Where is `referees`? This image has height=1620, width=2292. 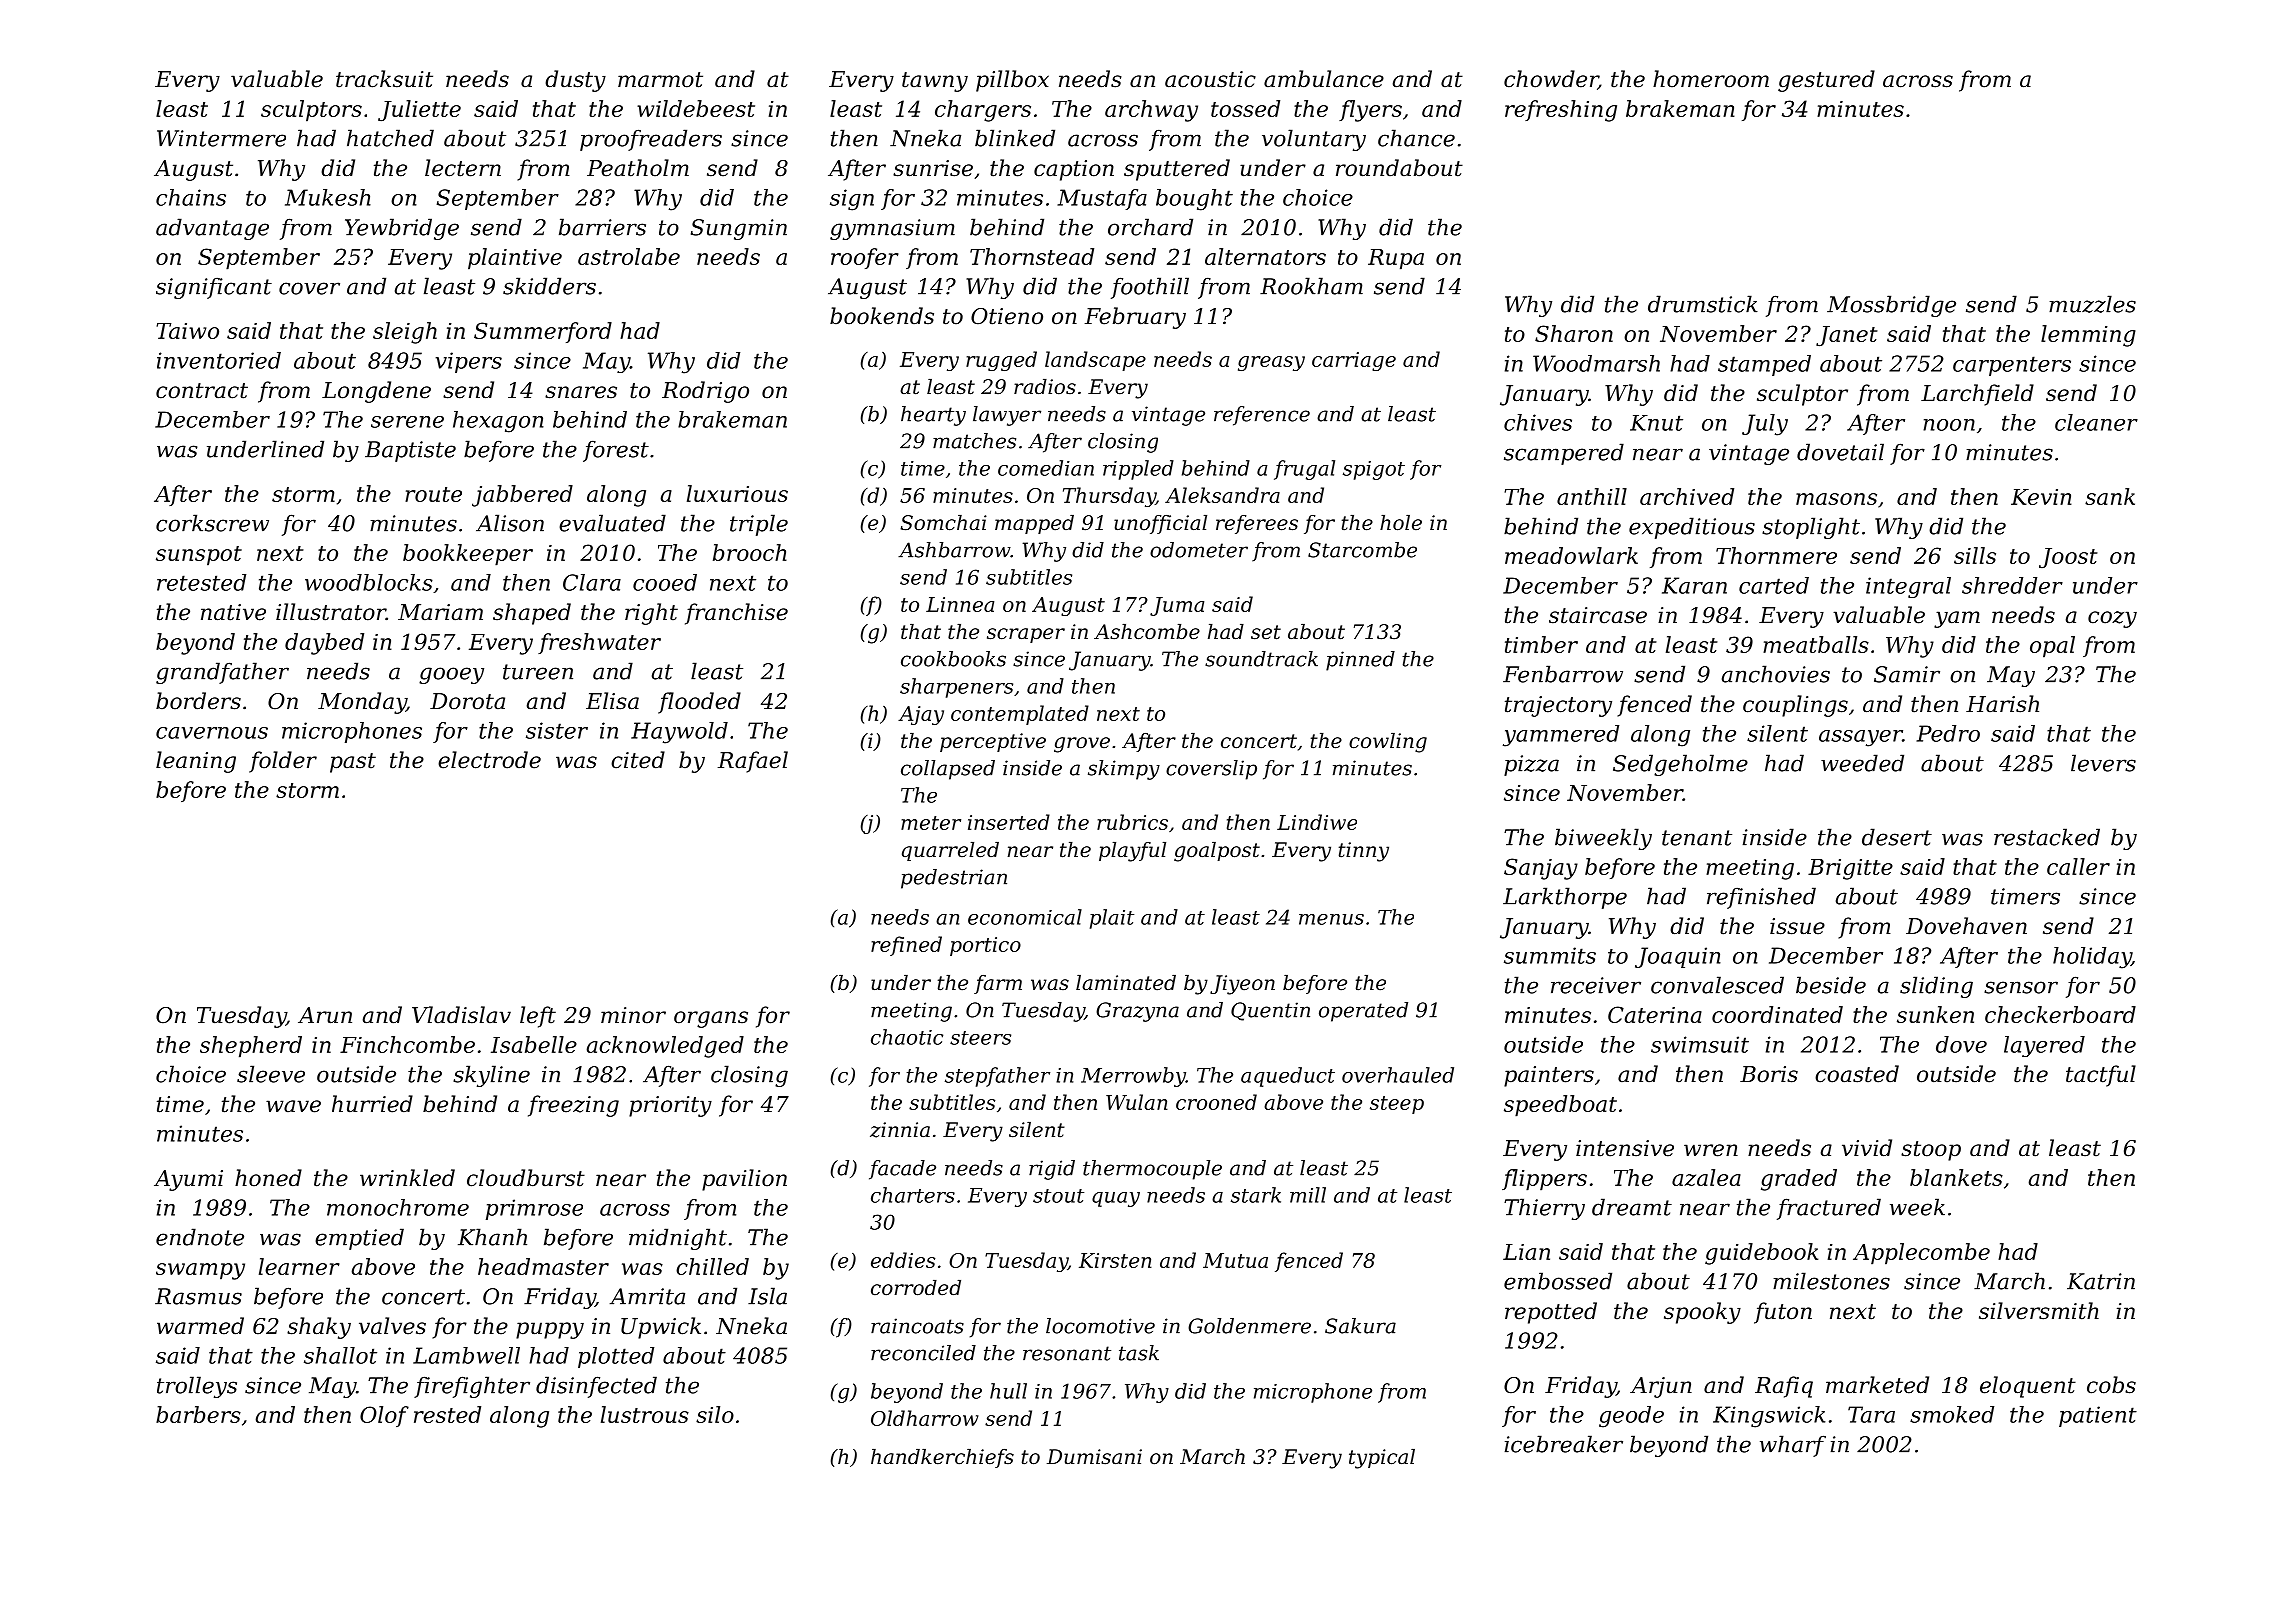
referees is located at coordinates (1257, 524).
